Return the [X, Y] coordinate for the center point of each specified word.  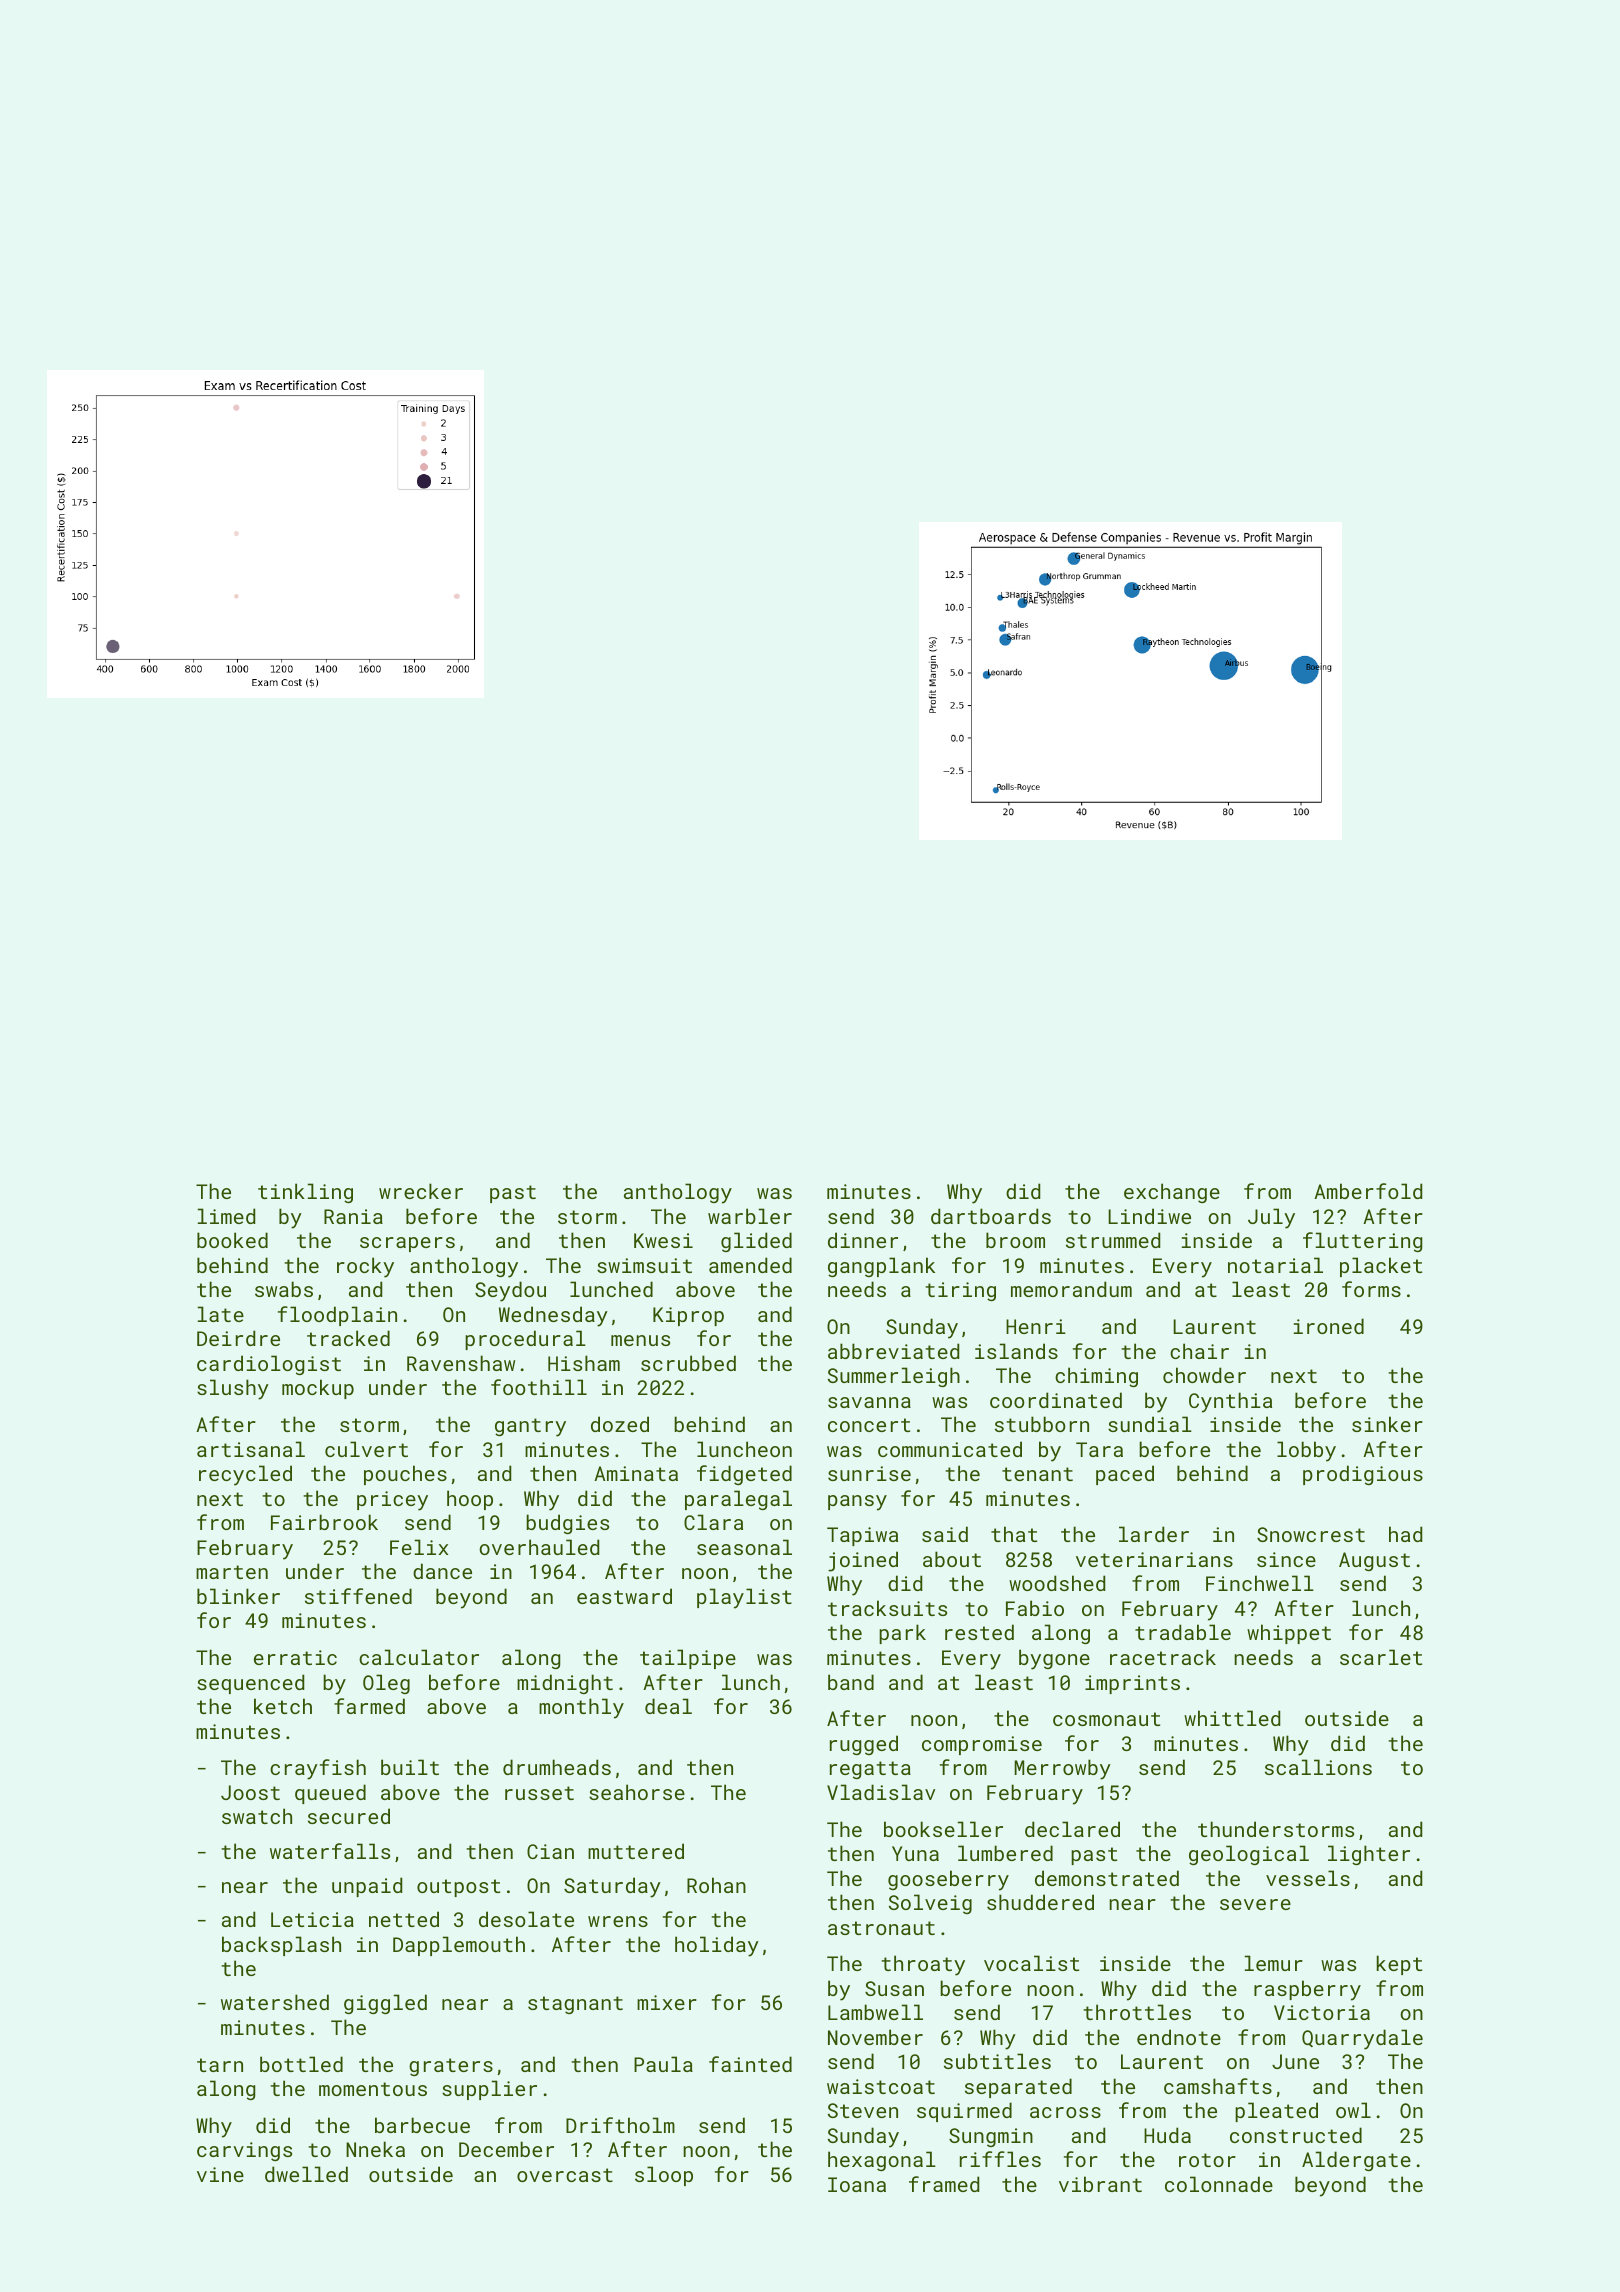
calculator [419, 1657]
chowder [1204, 1375]
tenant [1037, 1474]
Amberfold [1368, 1191]
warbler [750, 1216]
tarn [220, 2065]
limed [227, 1216]
